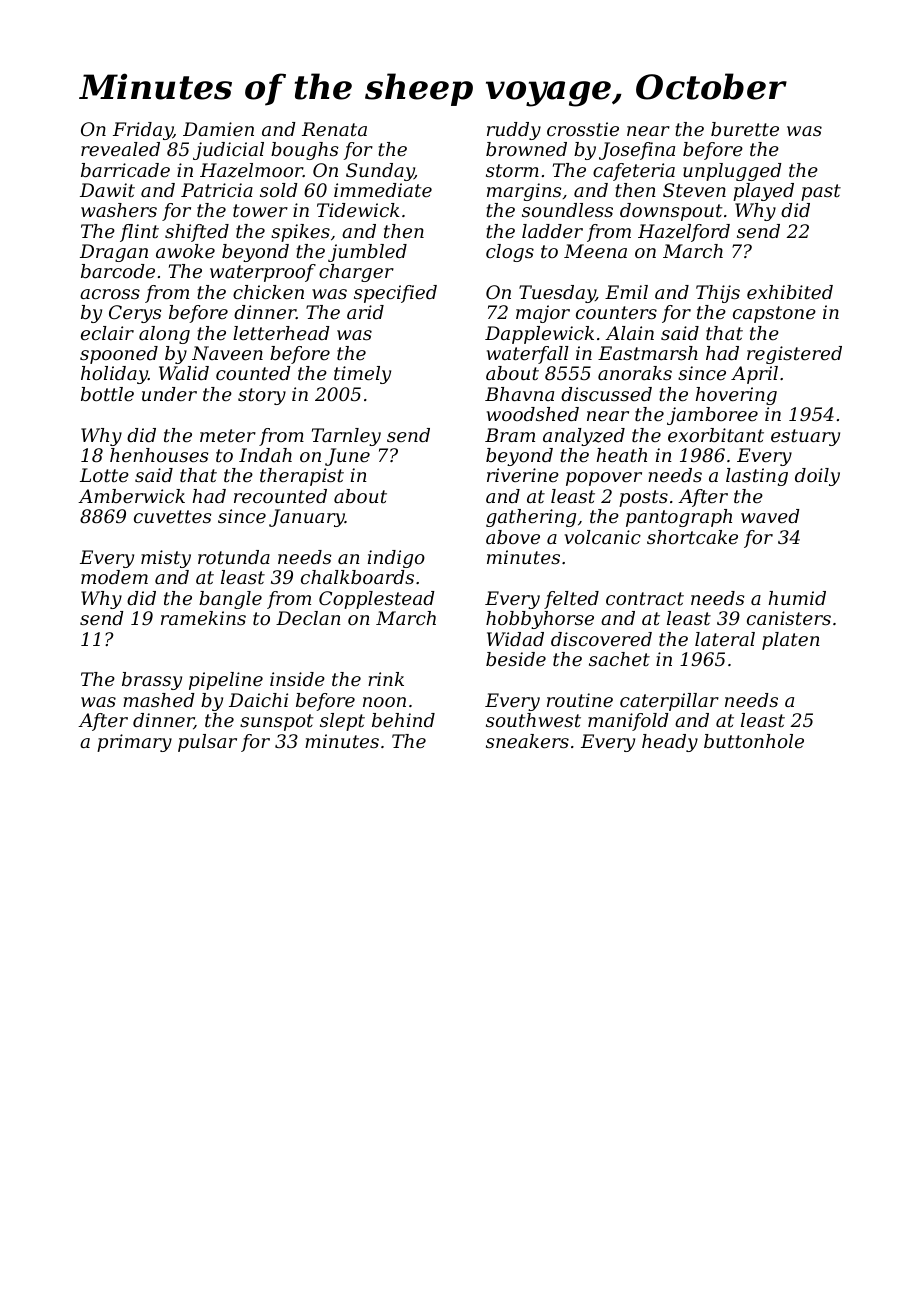  What do you see at coordinates (159, 700) in the screenshot?
I see `mashed` at bounding box center [159, 700].
